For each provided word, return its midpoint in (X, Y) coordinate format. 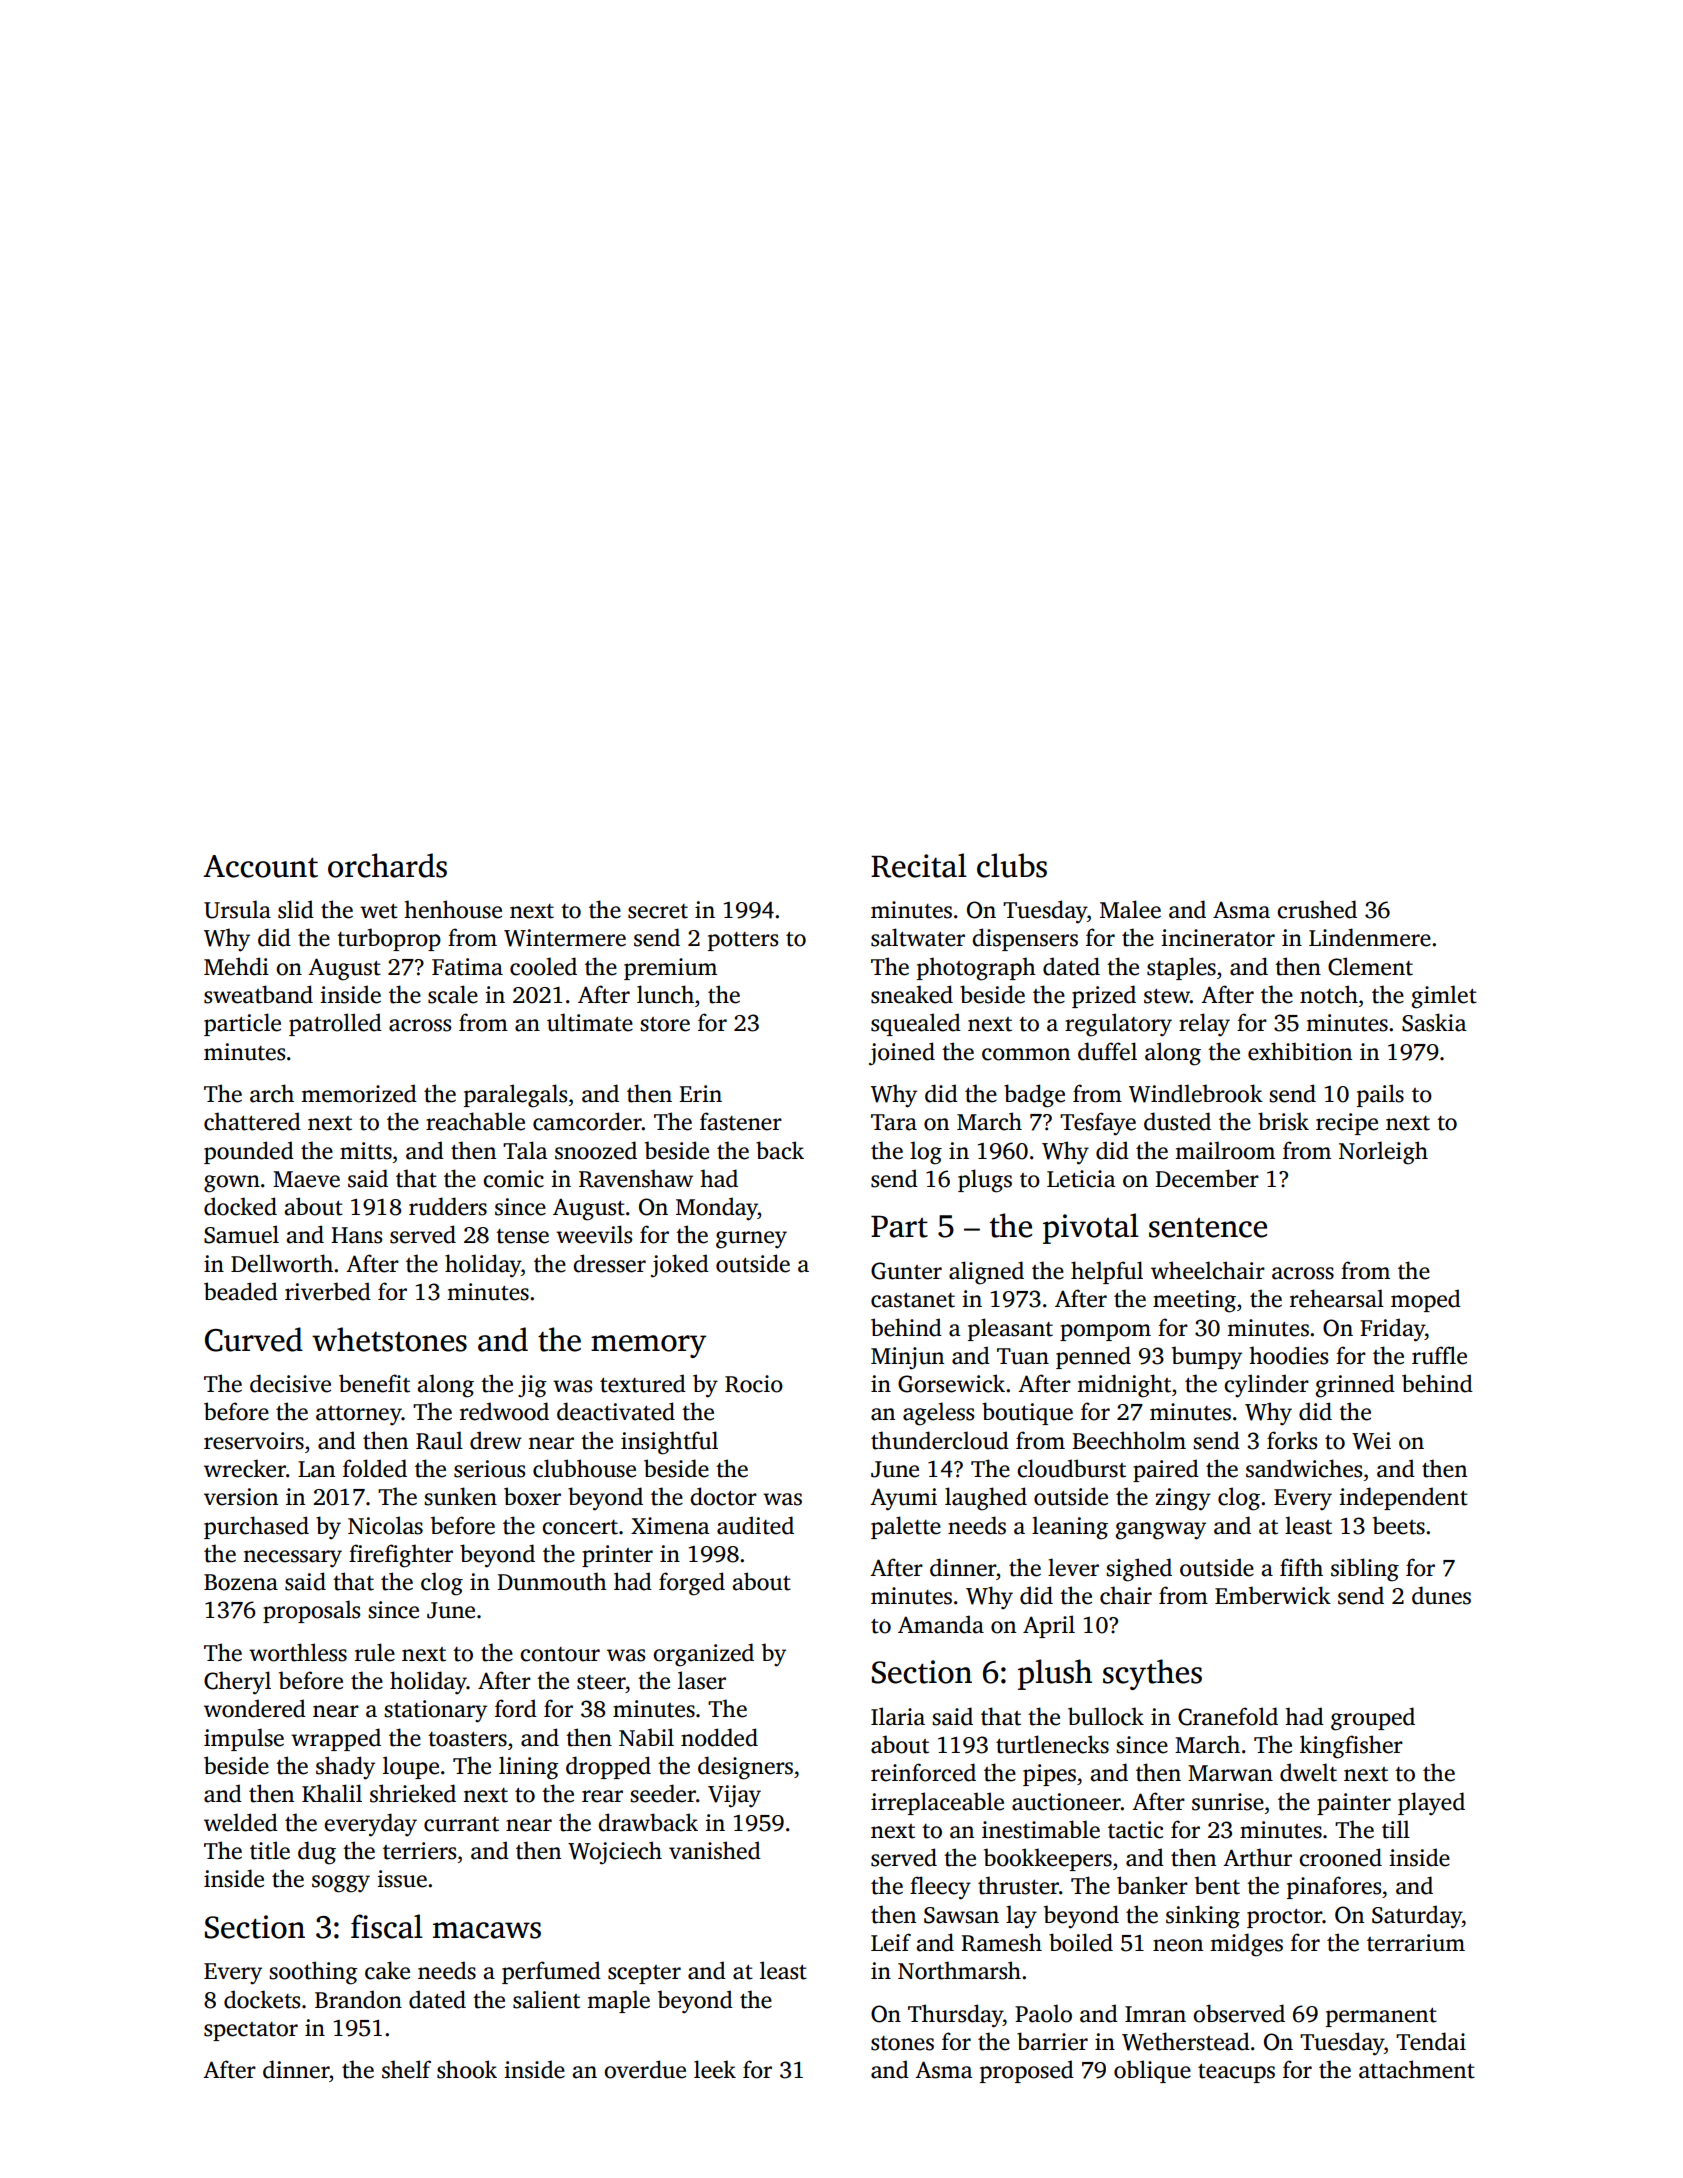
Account (260, 866)
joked (680, 1266)
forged (692, 1584)
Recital (919, 865)
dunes (1441, 1595)
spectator (251, 2031)
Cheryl (237, 1683)
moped (1426, 1300)
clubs (1012, 865)
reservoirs (254, 1441)
